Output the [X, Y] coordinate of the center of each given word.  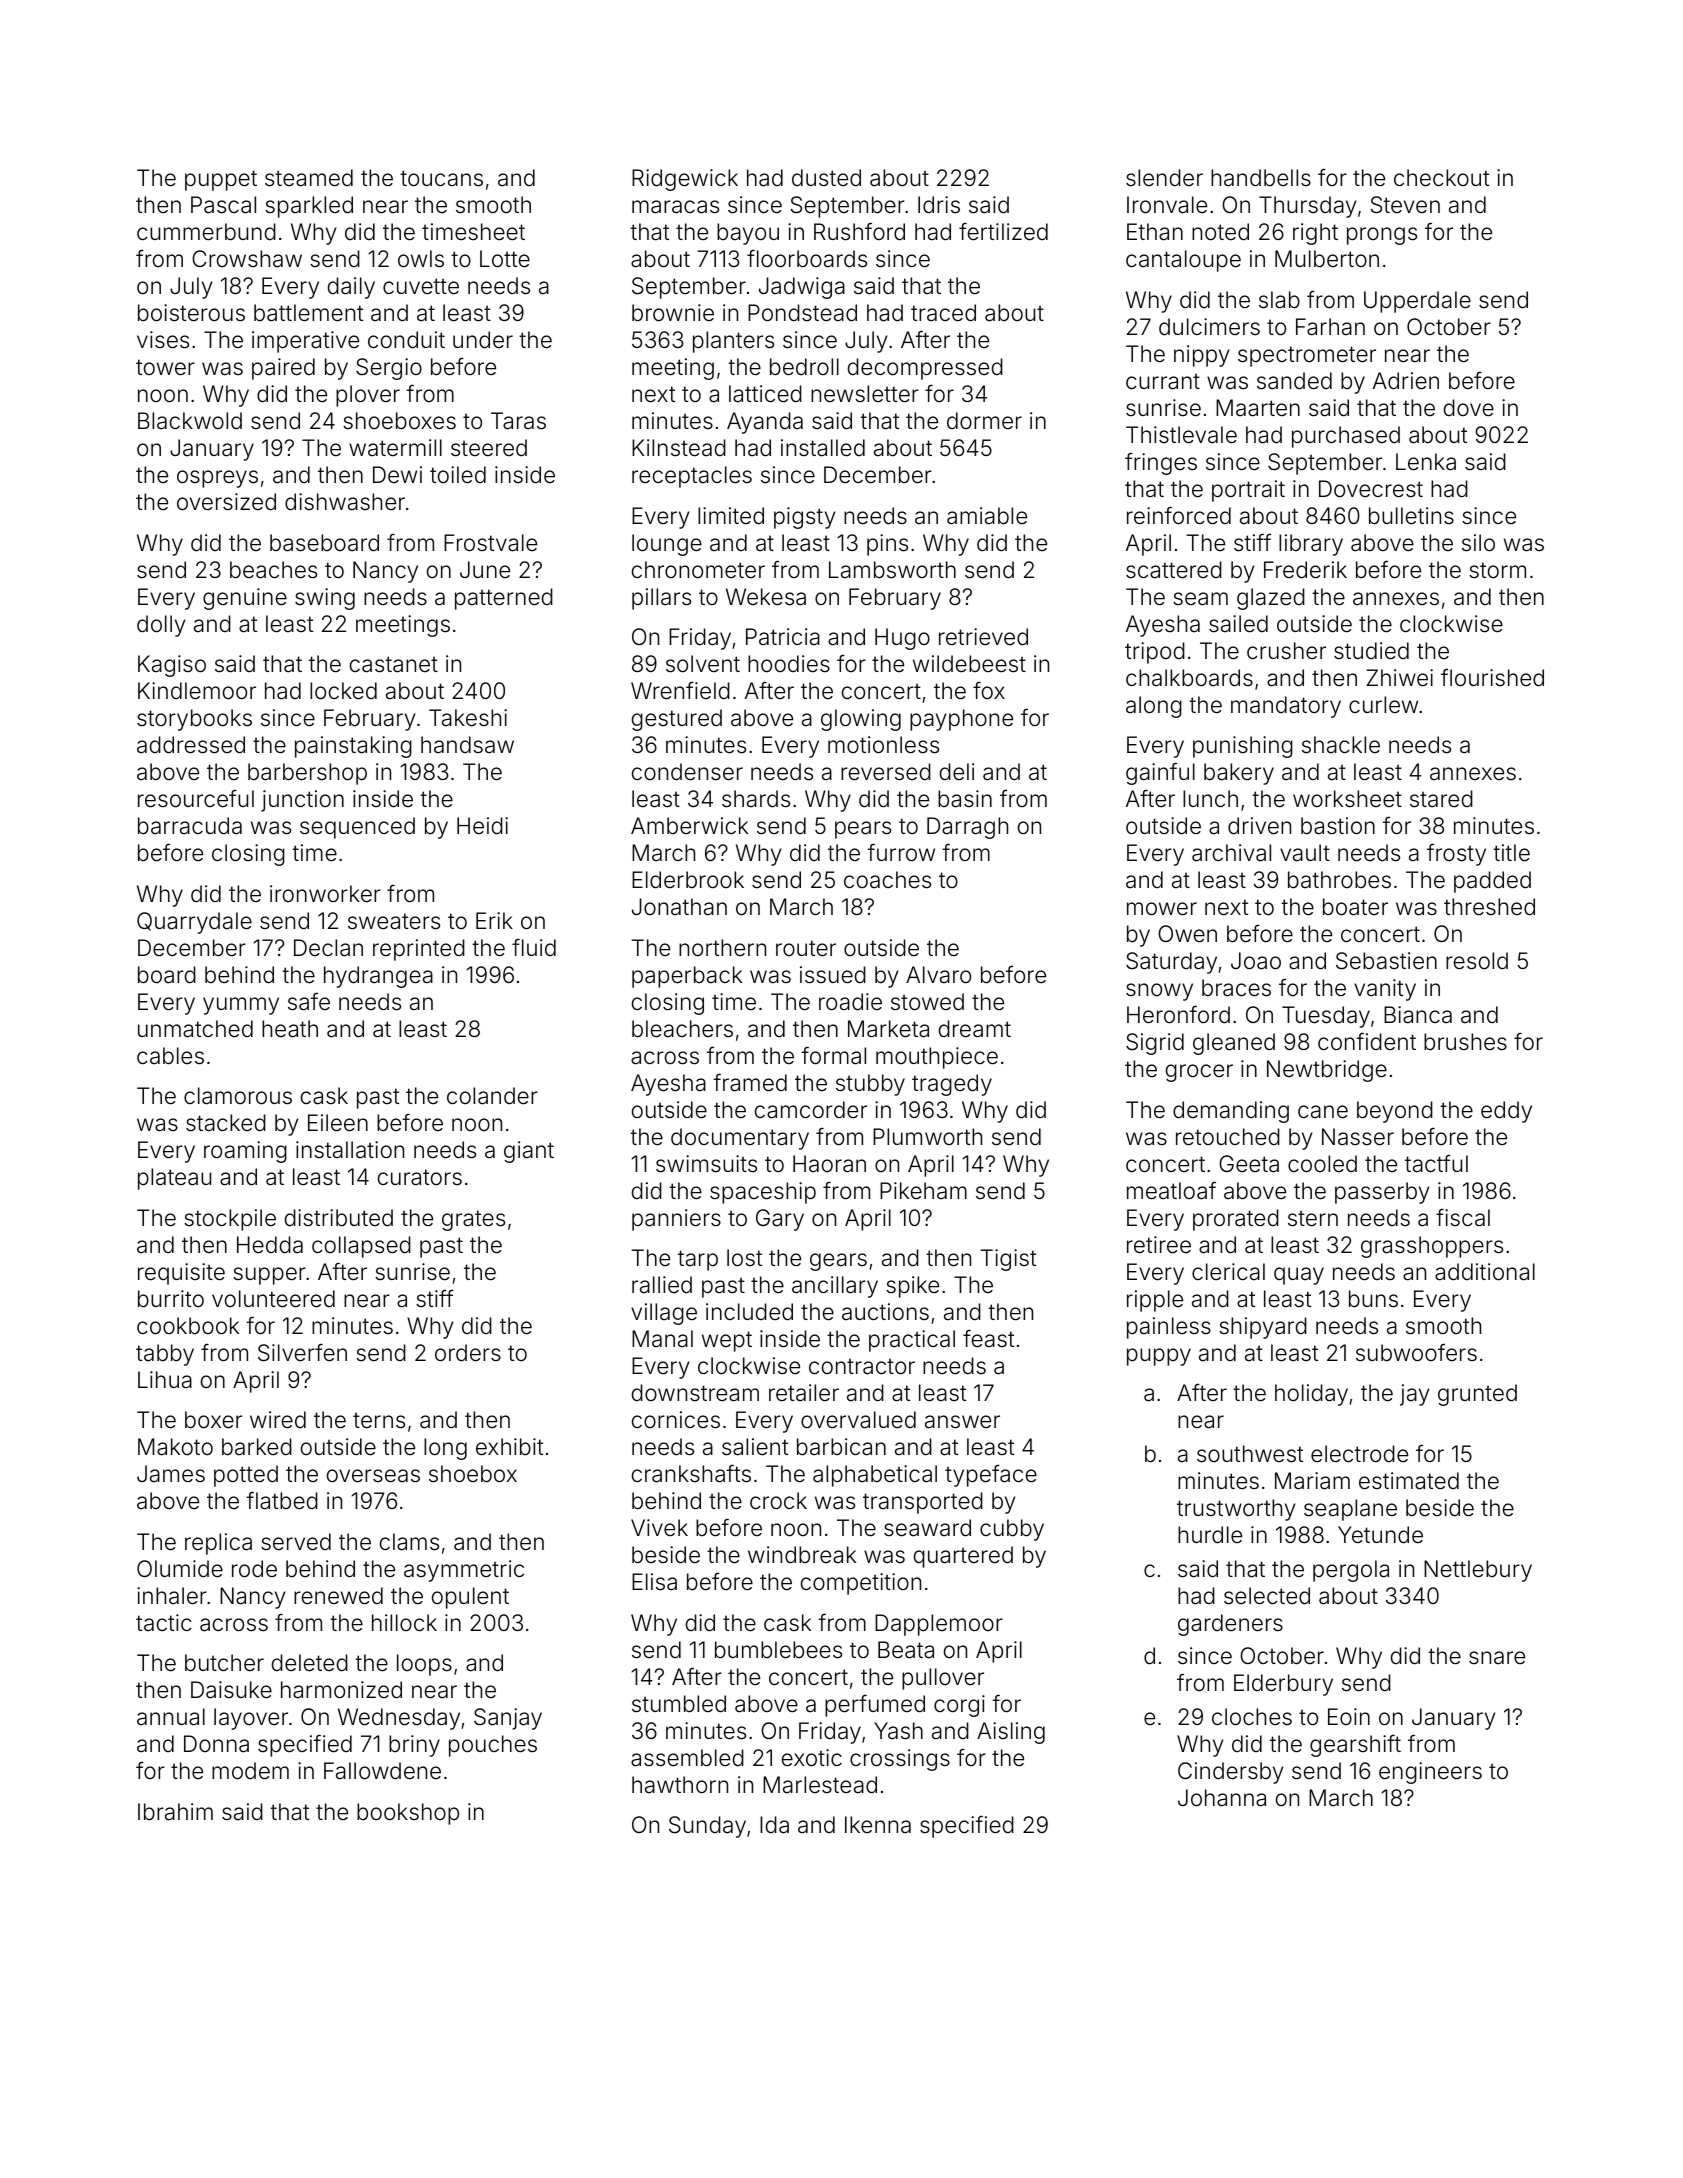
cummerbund [206, 232]
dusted [826, 178]
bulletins [1411, 516]
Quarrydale [194, 923]
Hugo [902, 639]
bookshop [408, 1814]
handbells [1261, 178]
